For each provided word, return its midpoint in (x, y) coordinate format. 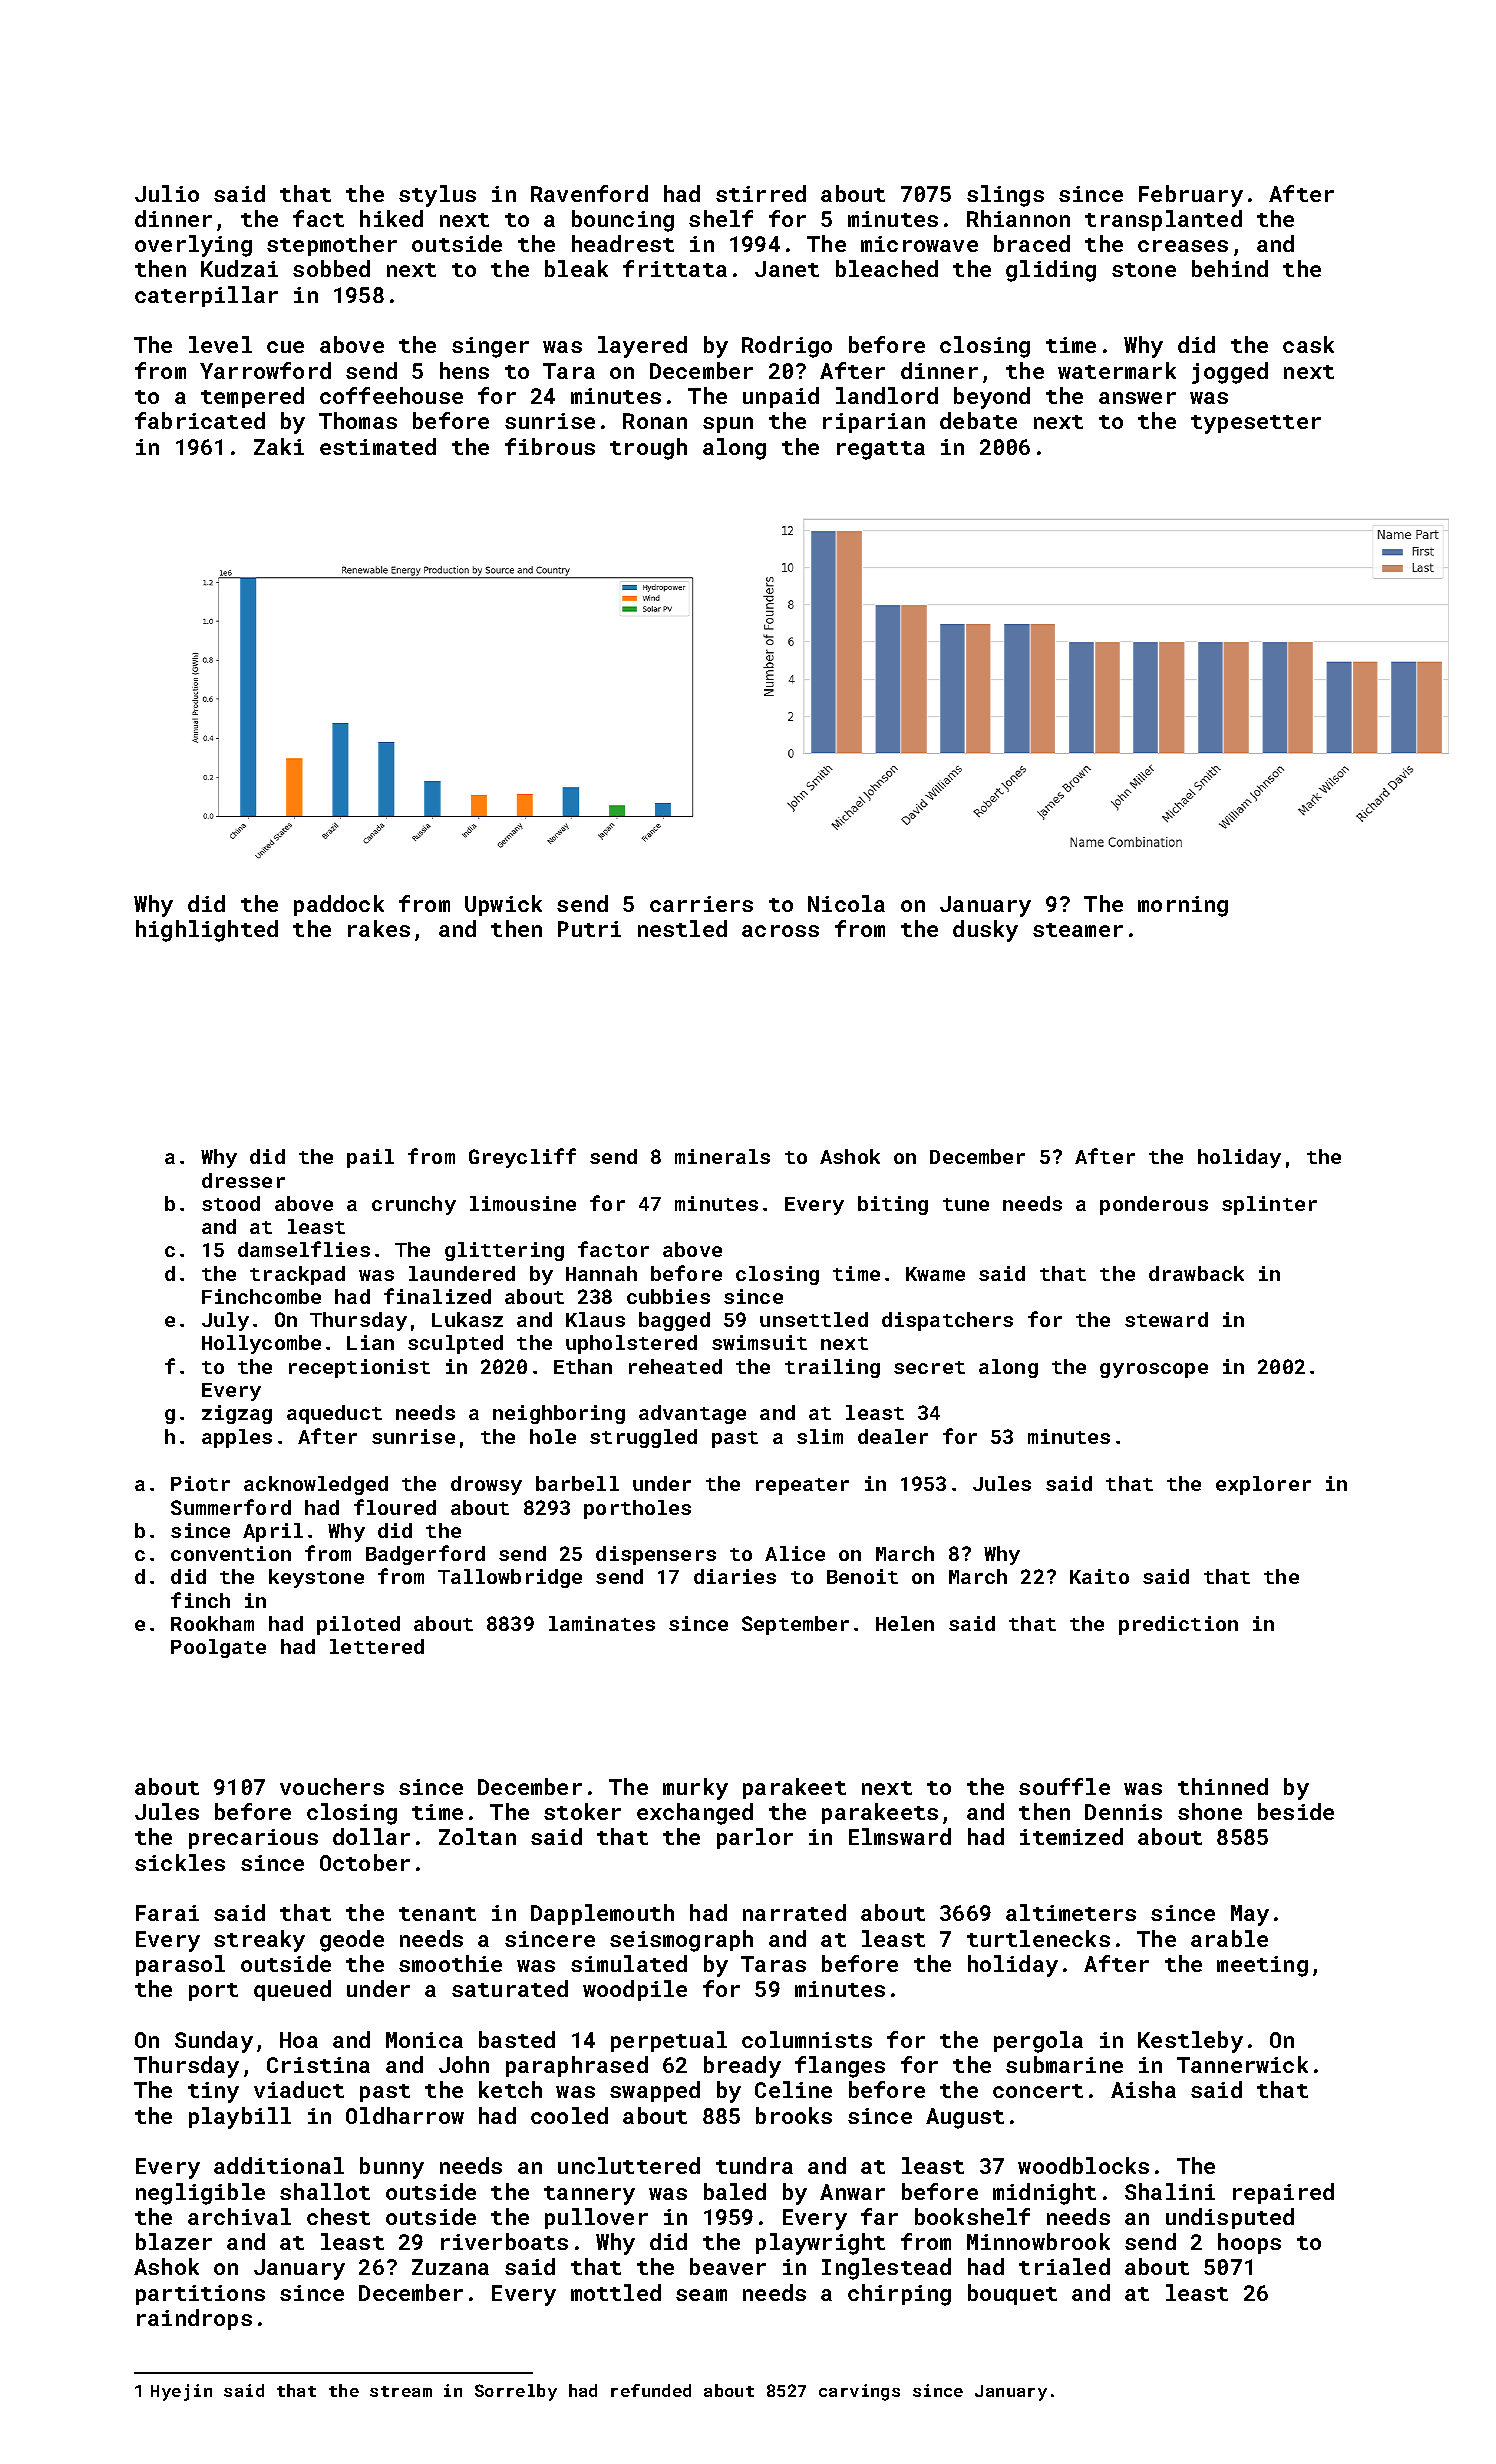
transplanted (1163, 220)
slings (1005, 196)
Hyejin (181, 2392)
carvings (859, 2392)
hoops (1249, 2243)
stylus (437, 196)
